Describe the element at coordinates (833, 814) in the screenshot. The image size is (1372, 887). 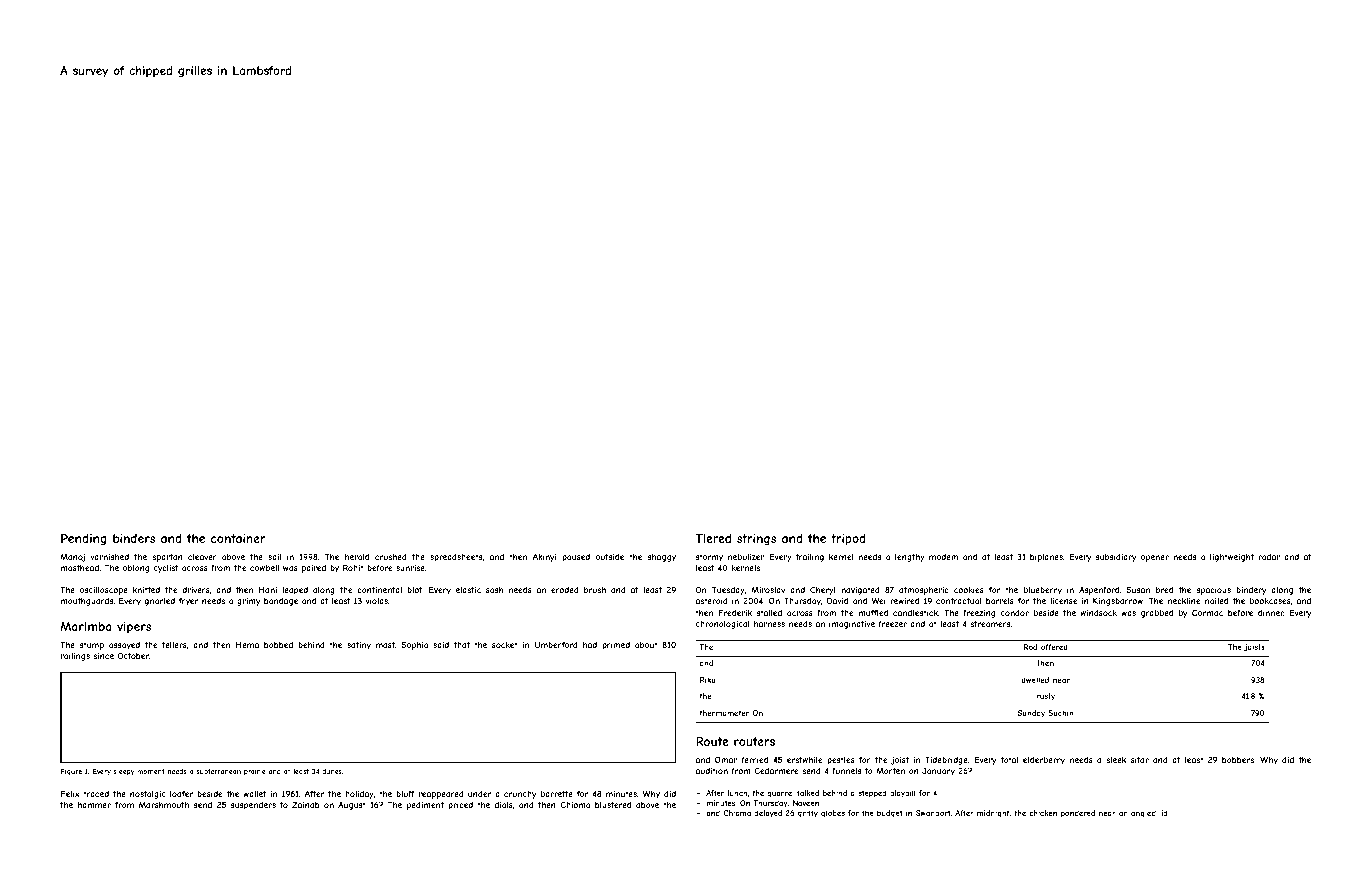
I see `globes` at that location.
